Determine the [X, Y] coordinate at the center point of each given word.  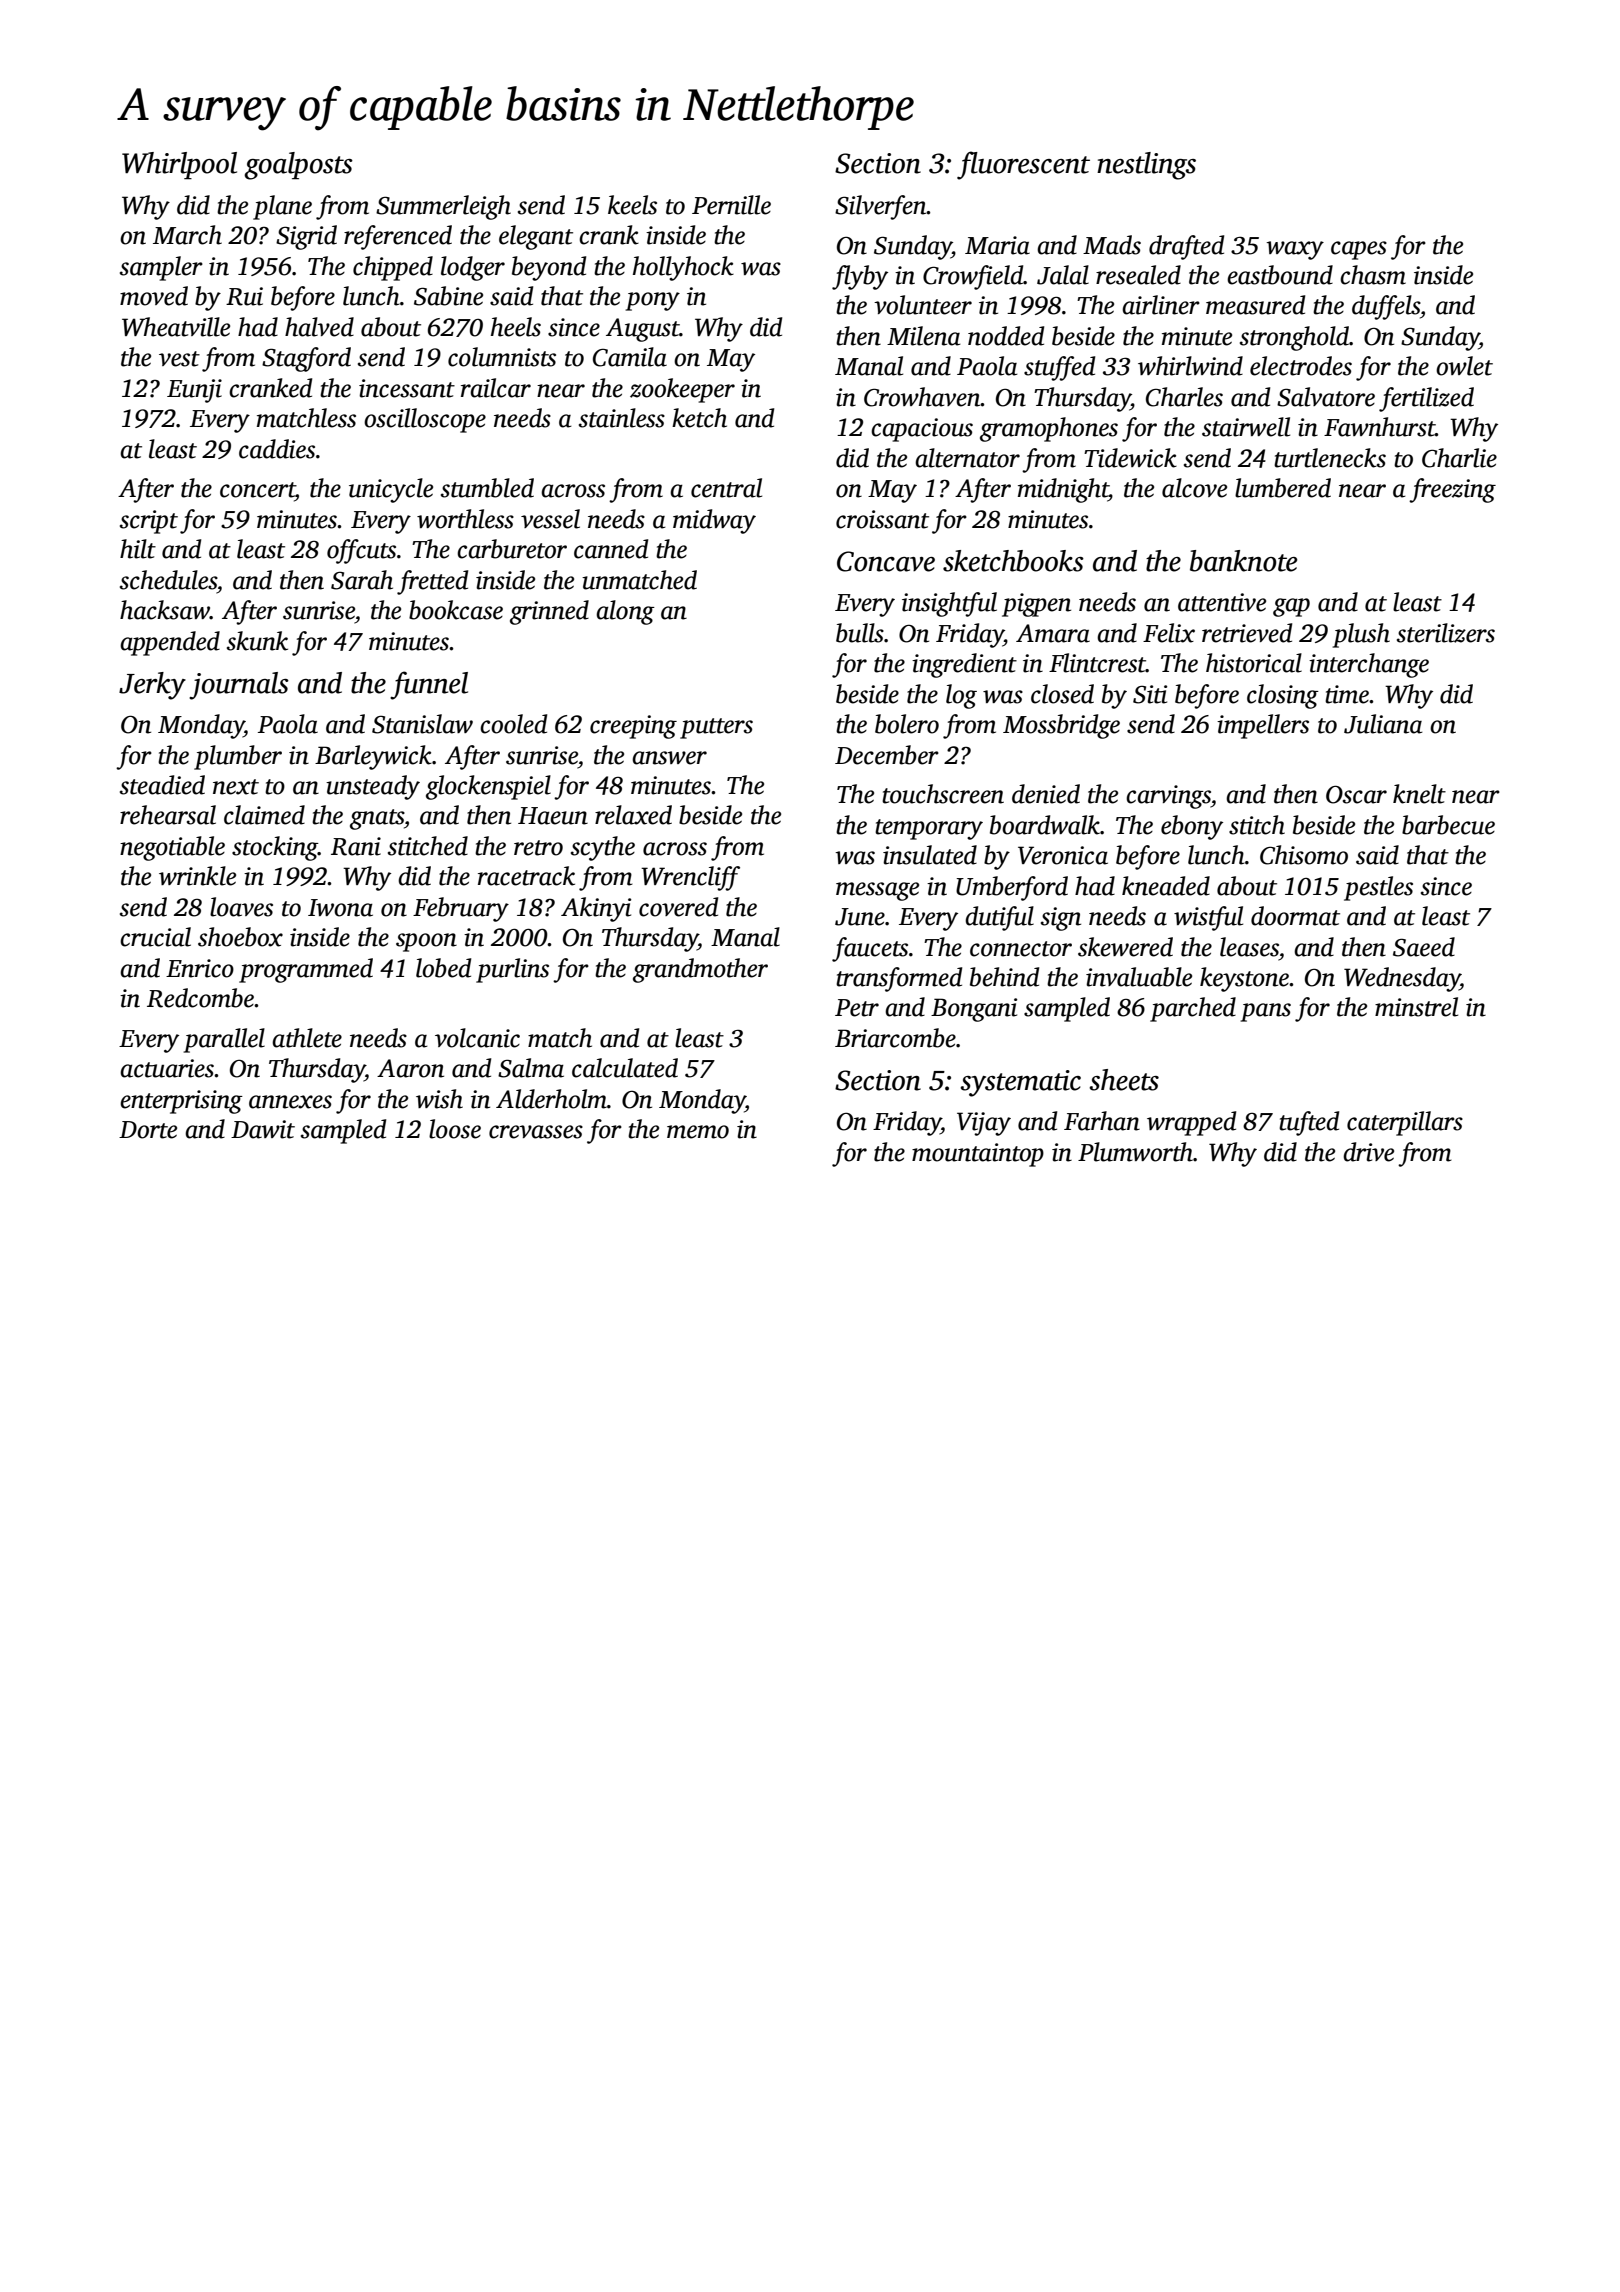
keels [632, 205]
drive [1368, 1152]
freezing [1452, 490]
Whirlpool [179, 166]
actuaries [167, 1068]
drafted [1186, 247]
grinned [549, 612]
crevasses [536, 1132]
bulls [860, 633]
